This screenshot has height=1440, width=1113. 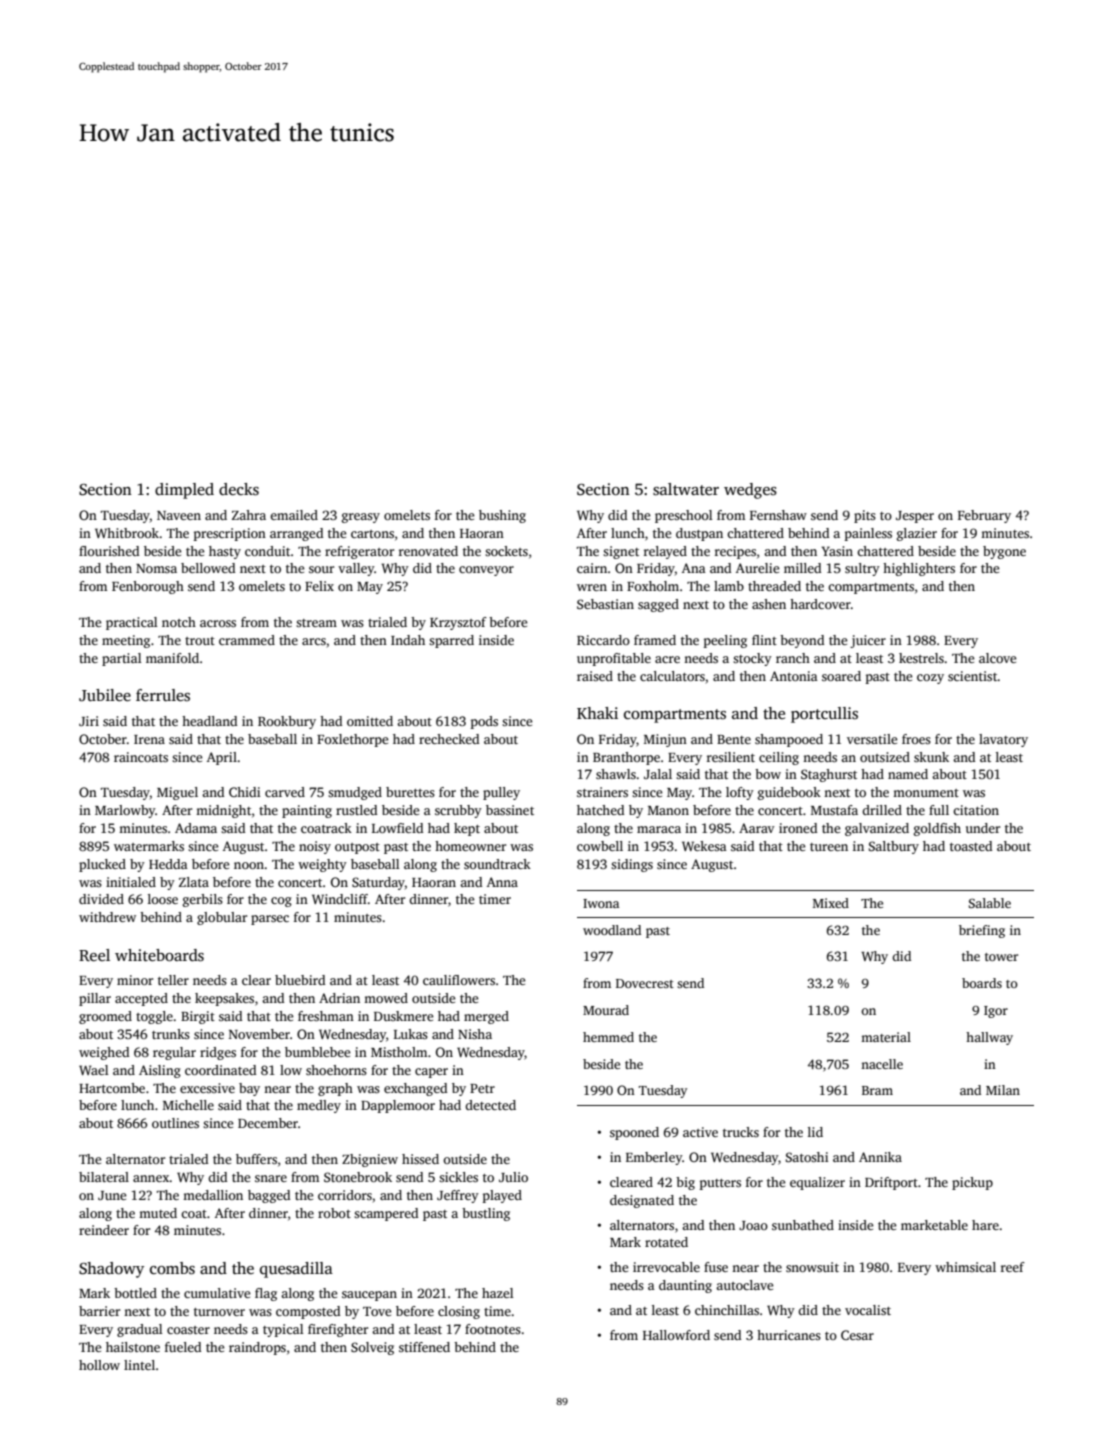 I want to click on hatched, so click(x=601, y=810).
